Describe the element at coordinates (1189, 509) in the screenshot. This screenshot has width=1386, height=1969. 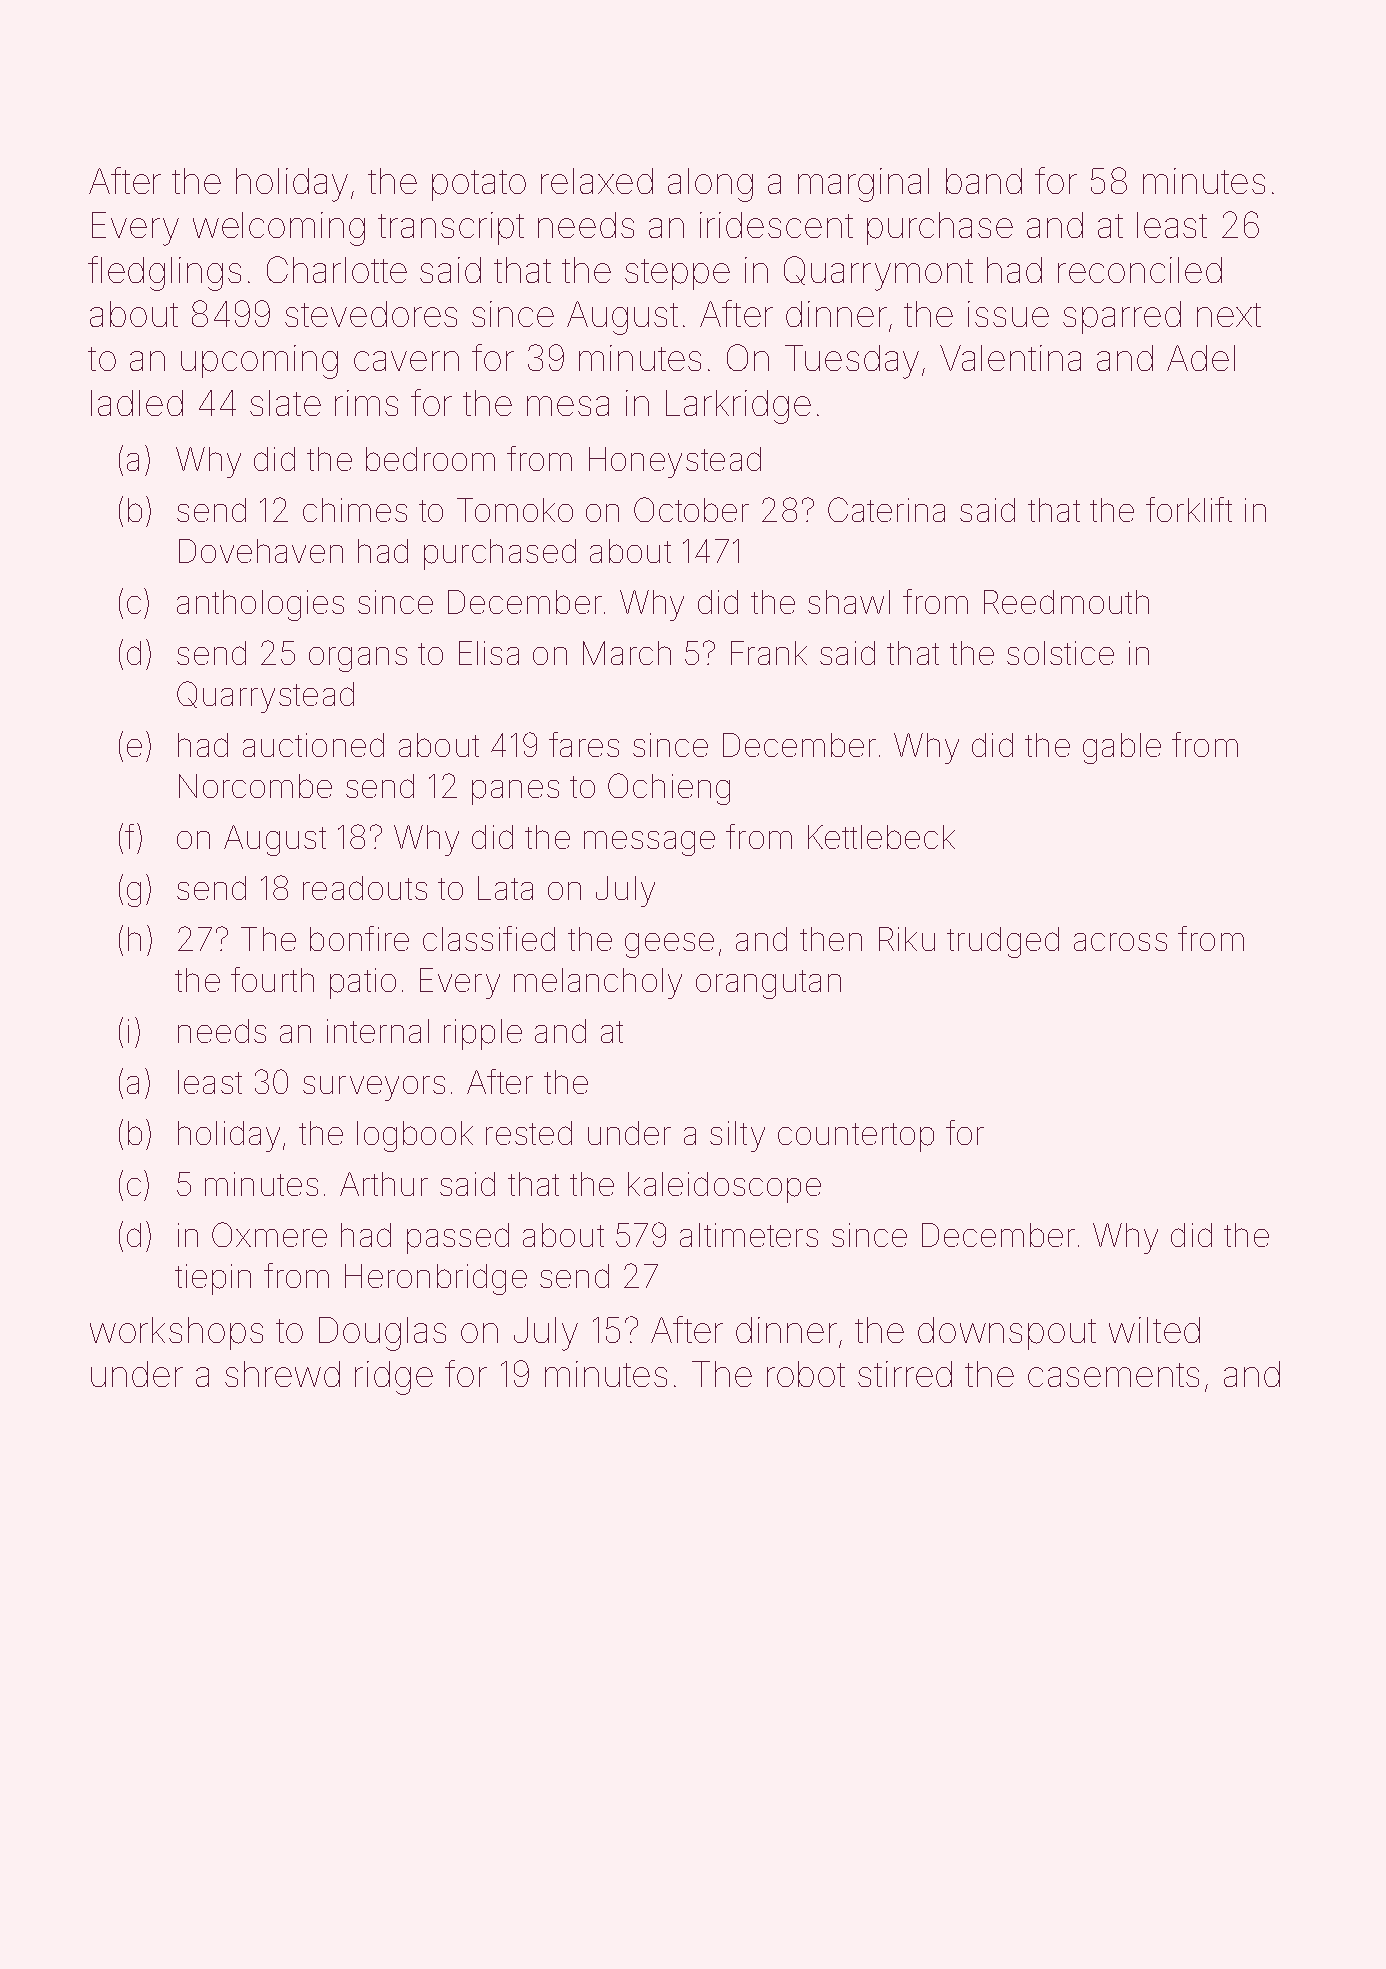
I see `forklift` at that location.
